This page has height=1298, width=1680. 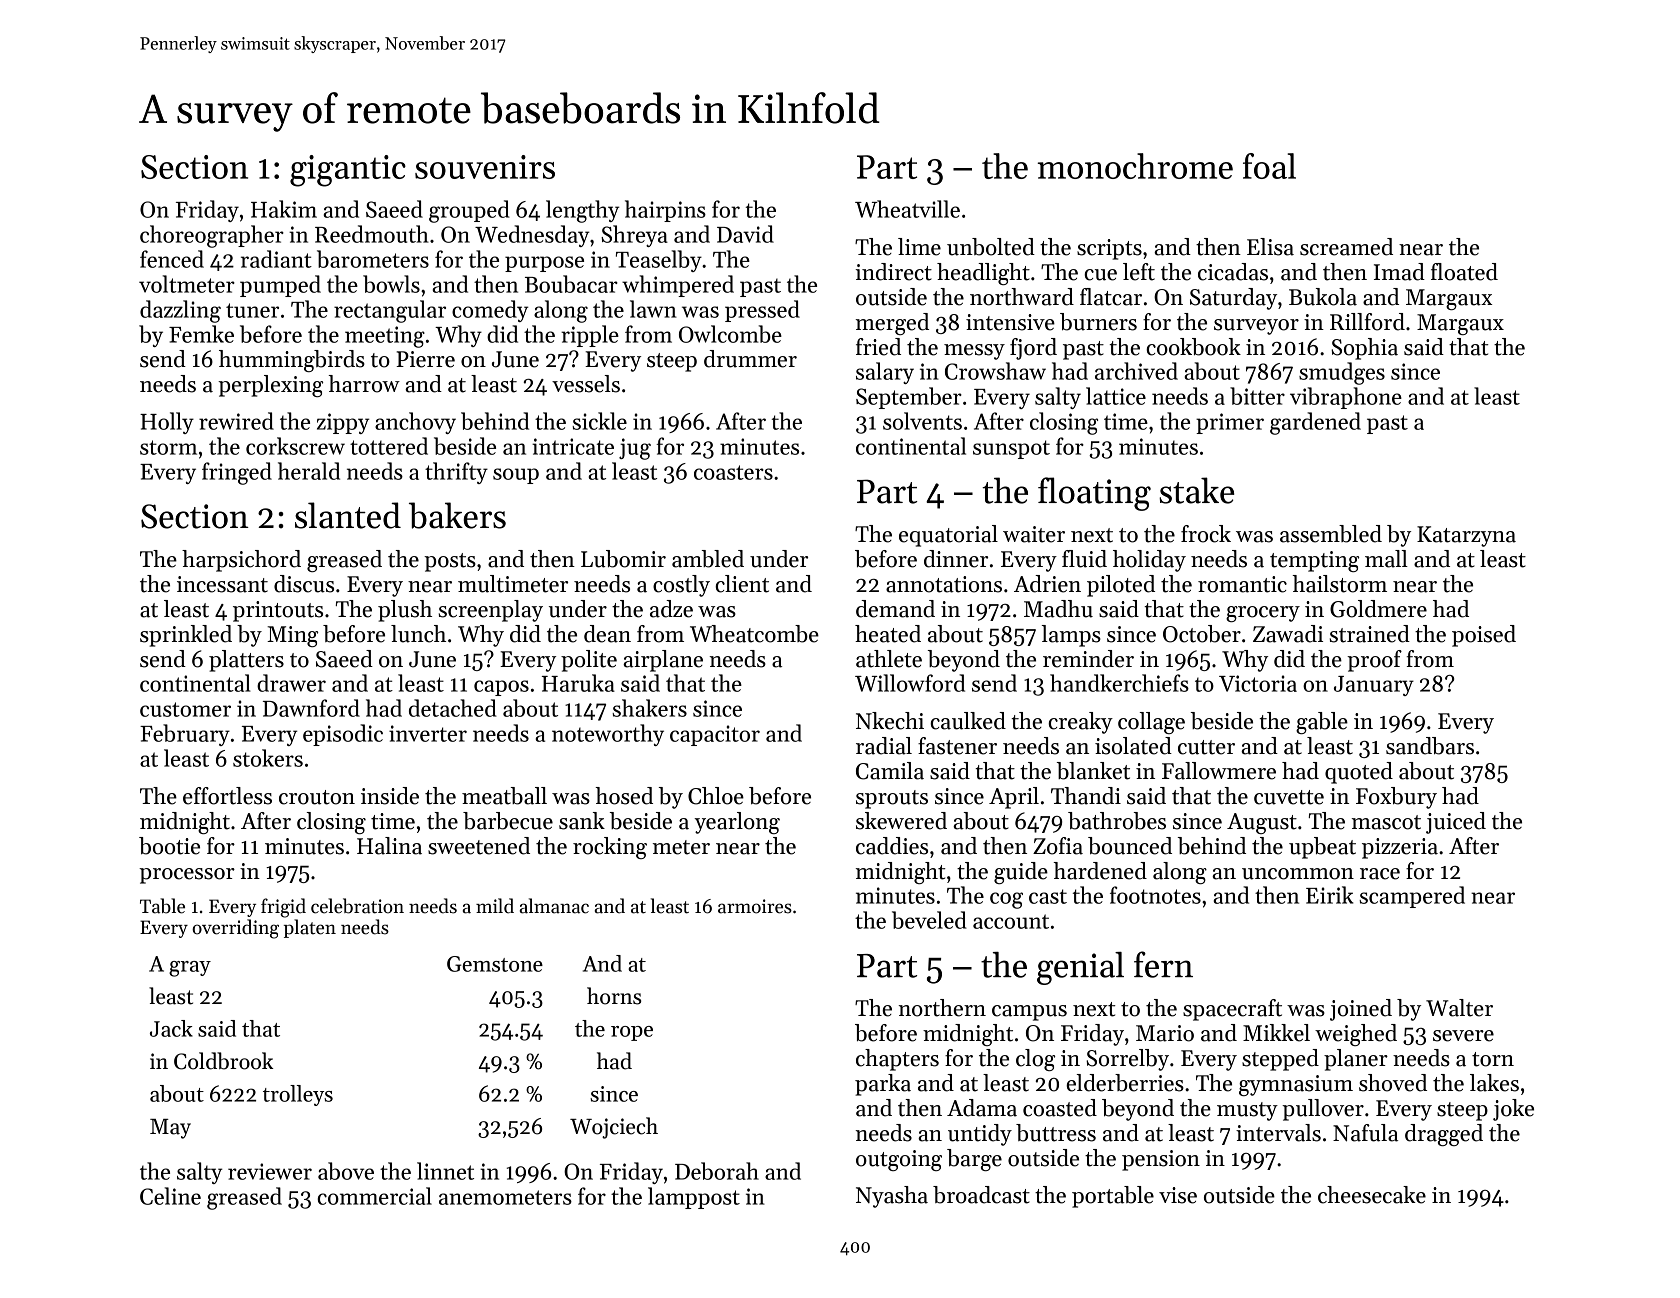 What do you see at coordinates (907, 209) in the page?
I see `Wheatville` at bounding box center [907, 209].
